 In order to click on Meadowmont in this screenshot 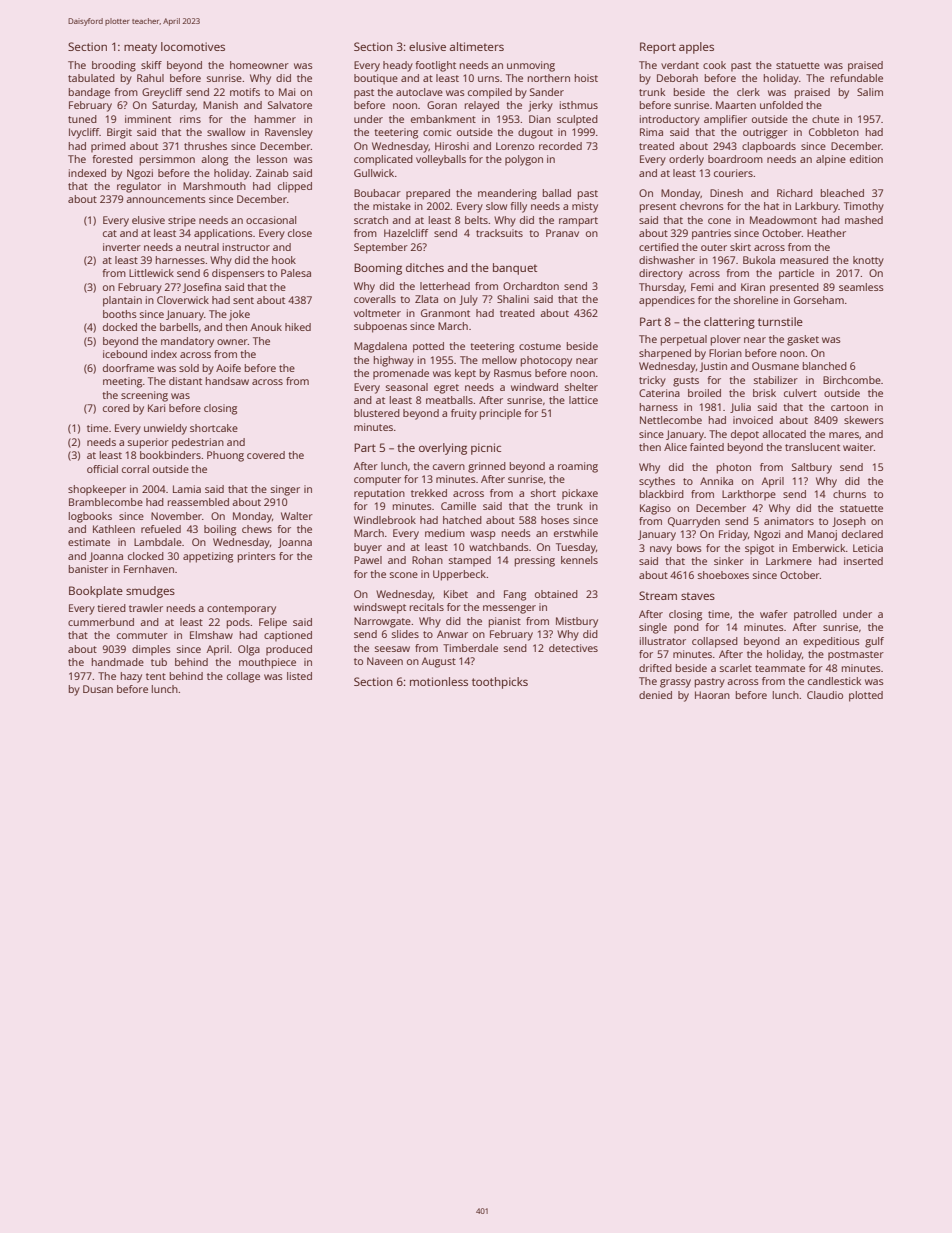, I will do `click(783, 220)`.
